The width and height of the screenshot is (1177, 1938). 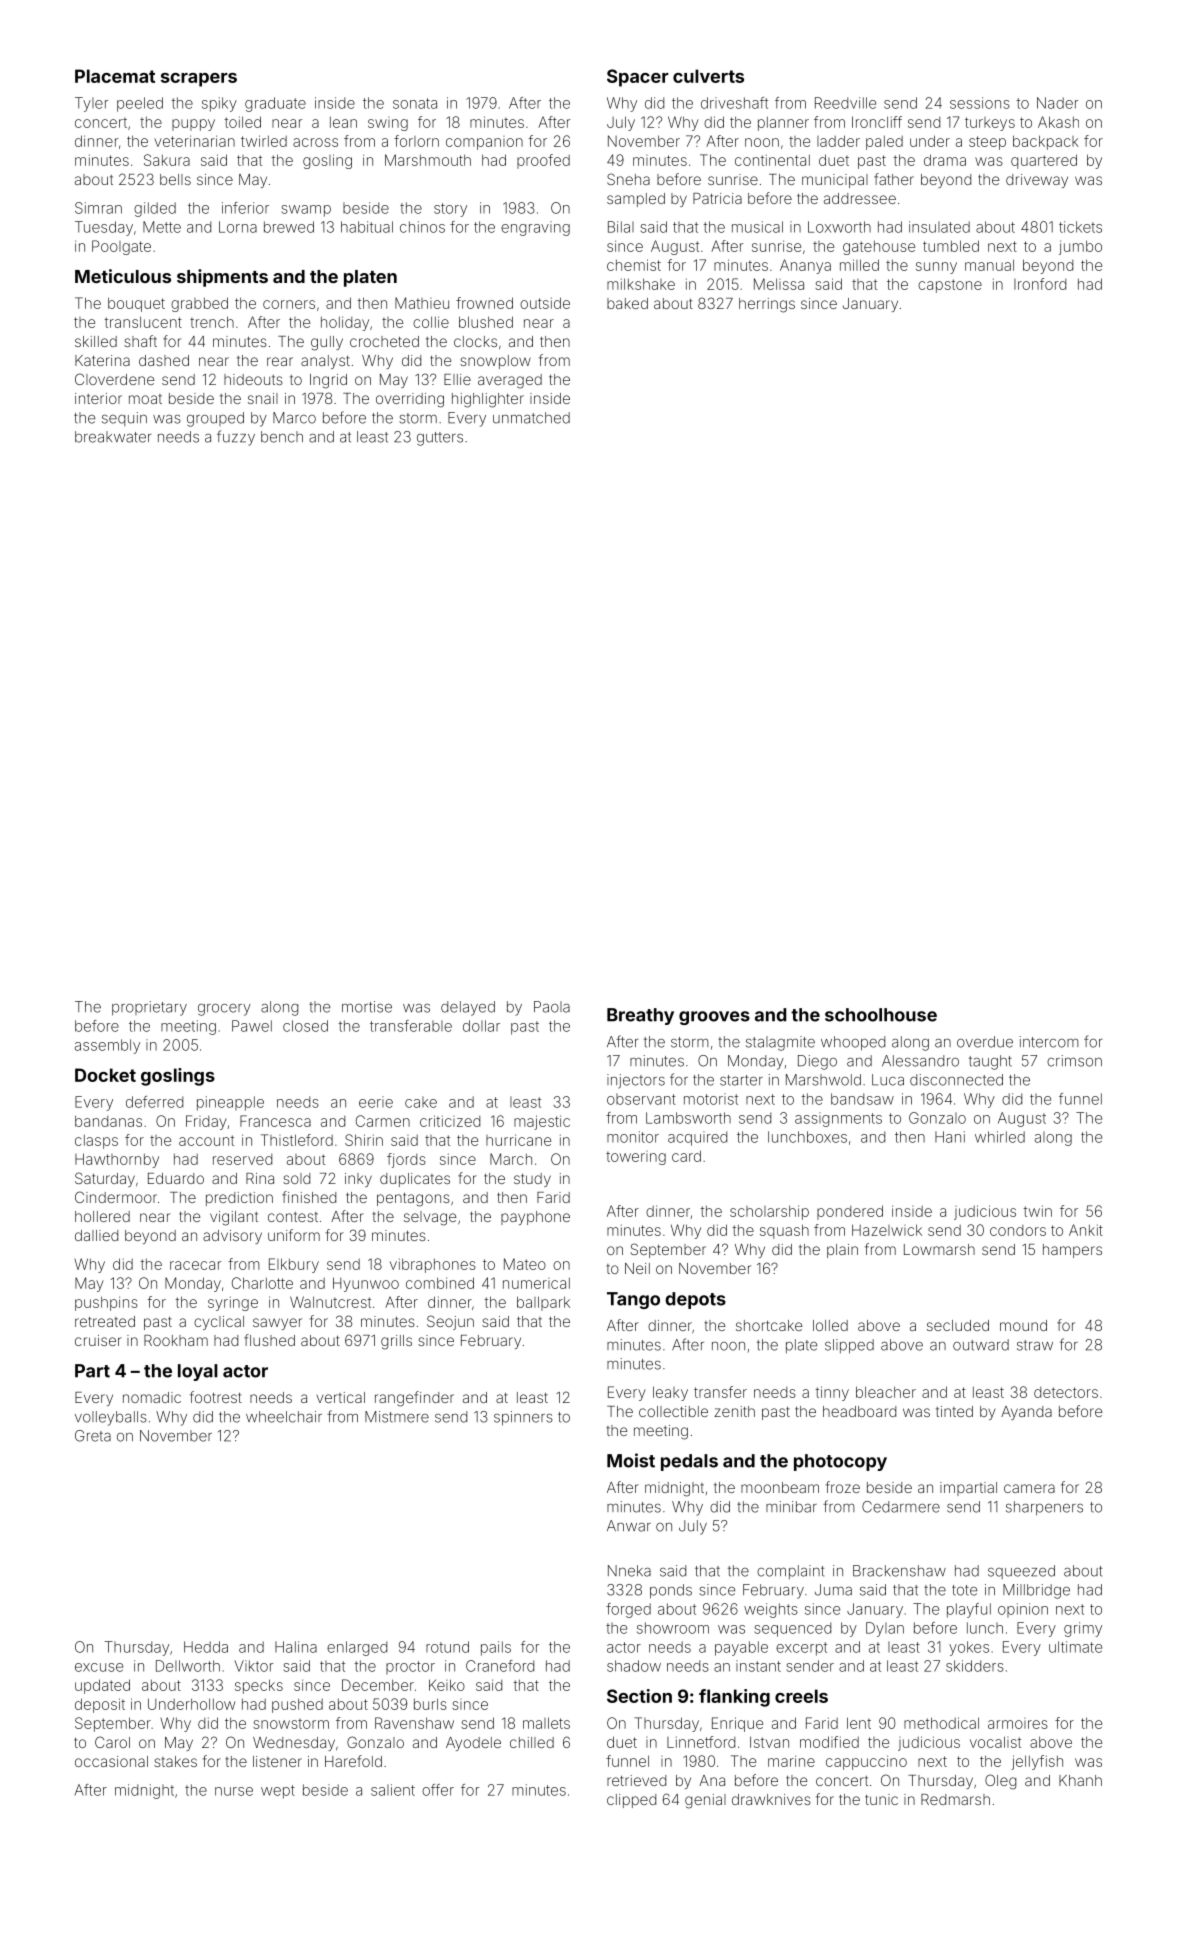 I want to click on cappuccino, so click(x=866, y=1762).
